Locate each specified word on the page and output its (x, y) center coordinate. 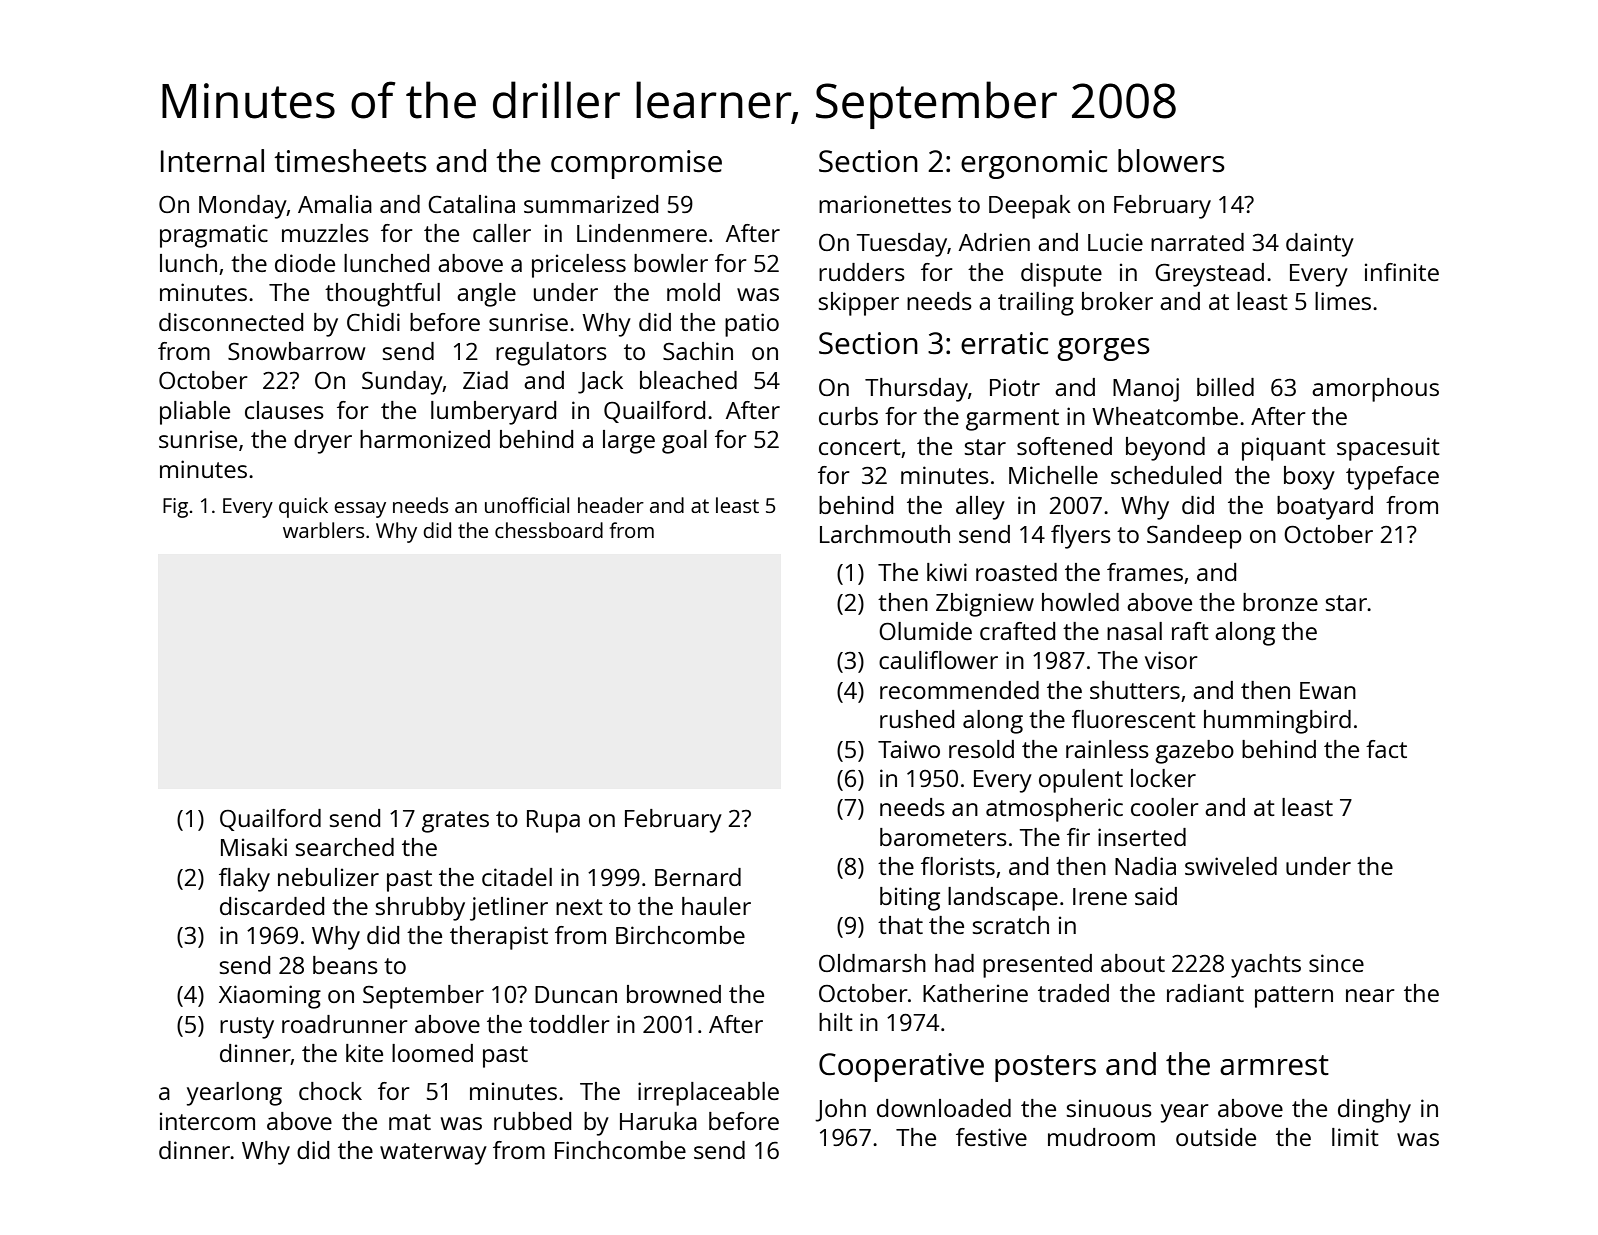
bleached (688, 380)
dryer (323, 442)
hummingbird (1277, 722)
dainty (1320, 245)
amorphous (1375, 390)
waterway (433, 1154)
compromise (636, 164)
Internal (212, 161)
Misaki (254, 847)
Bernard (698, 877)
